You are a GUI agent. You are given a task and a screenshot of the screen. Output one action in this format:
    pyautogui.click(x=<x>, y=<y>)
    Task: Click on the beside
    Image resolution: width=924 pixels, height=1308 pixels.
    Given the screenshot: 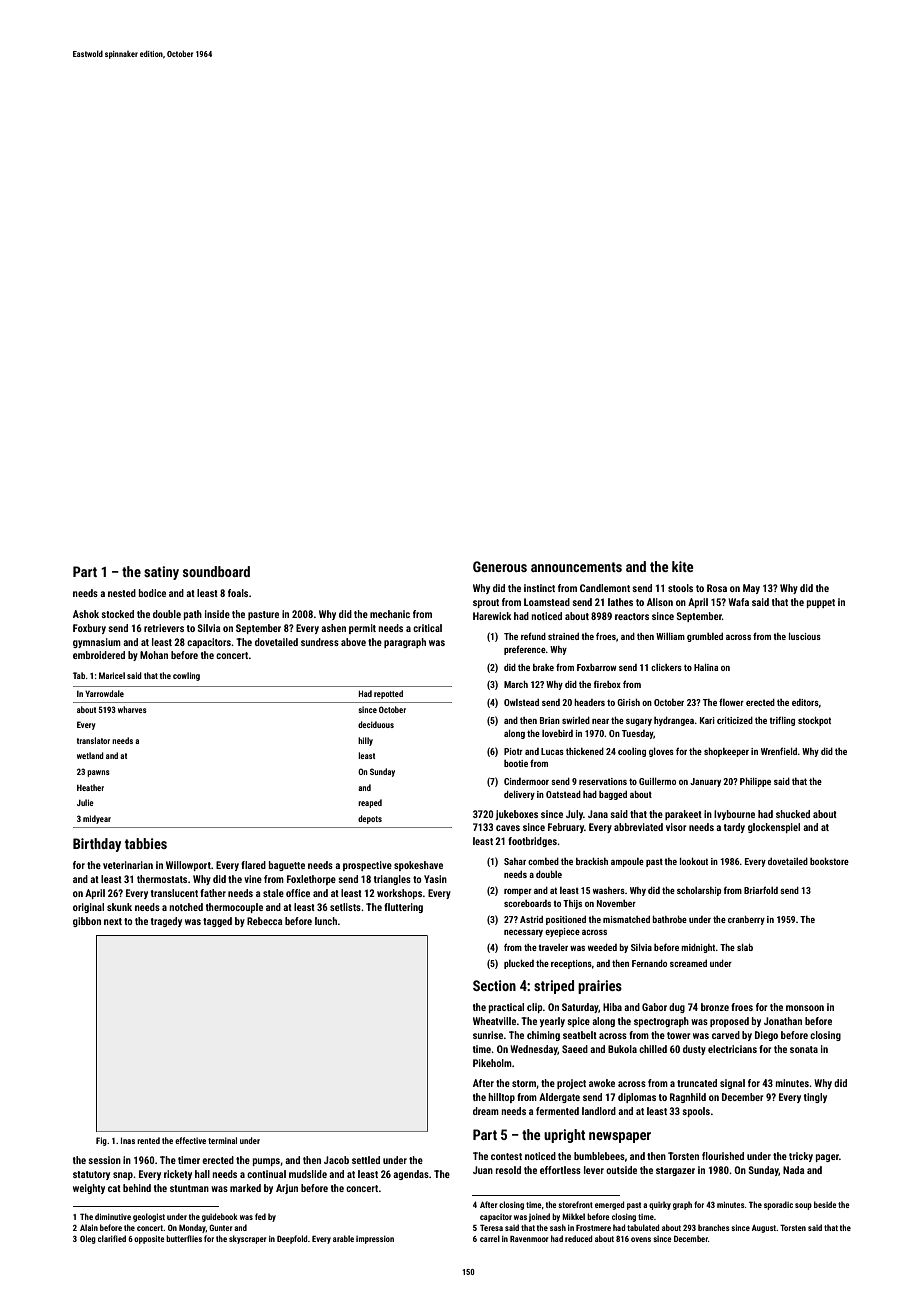 What is the action you would take?
    pyautogui.click(x=825, y=1204)
